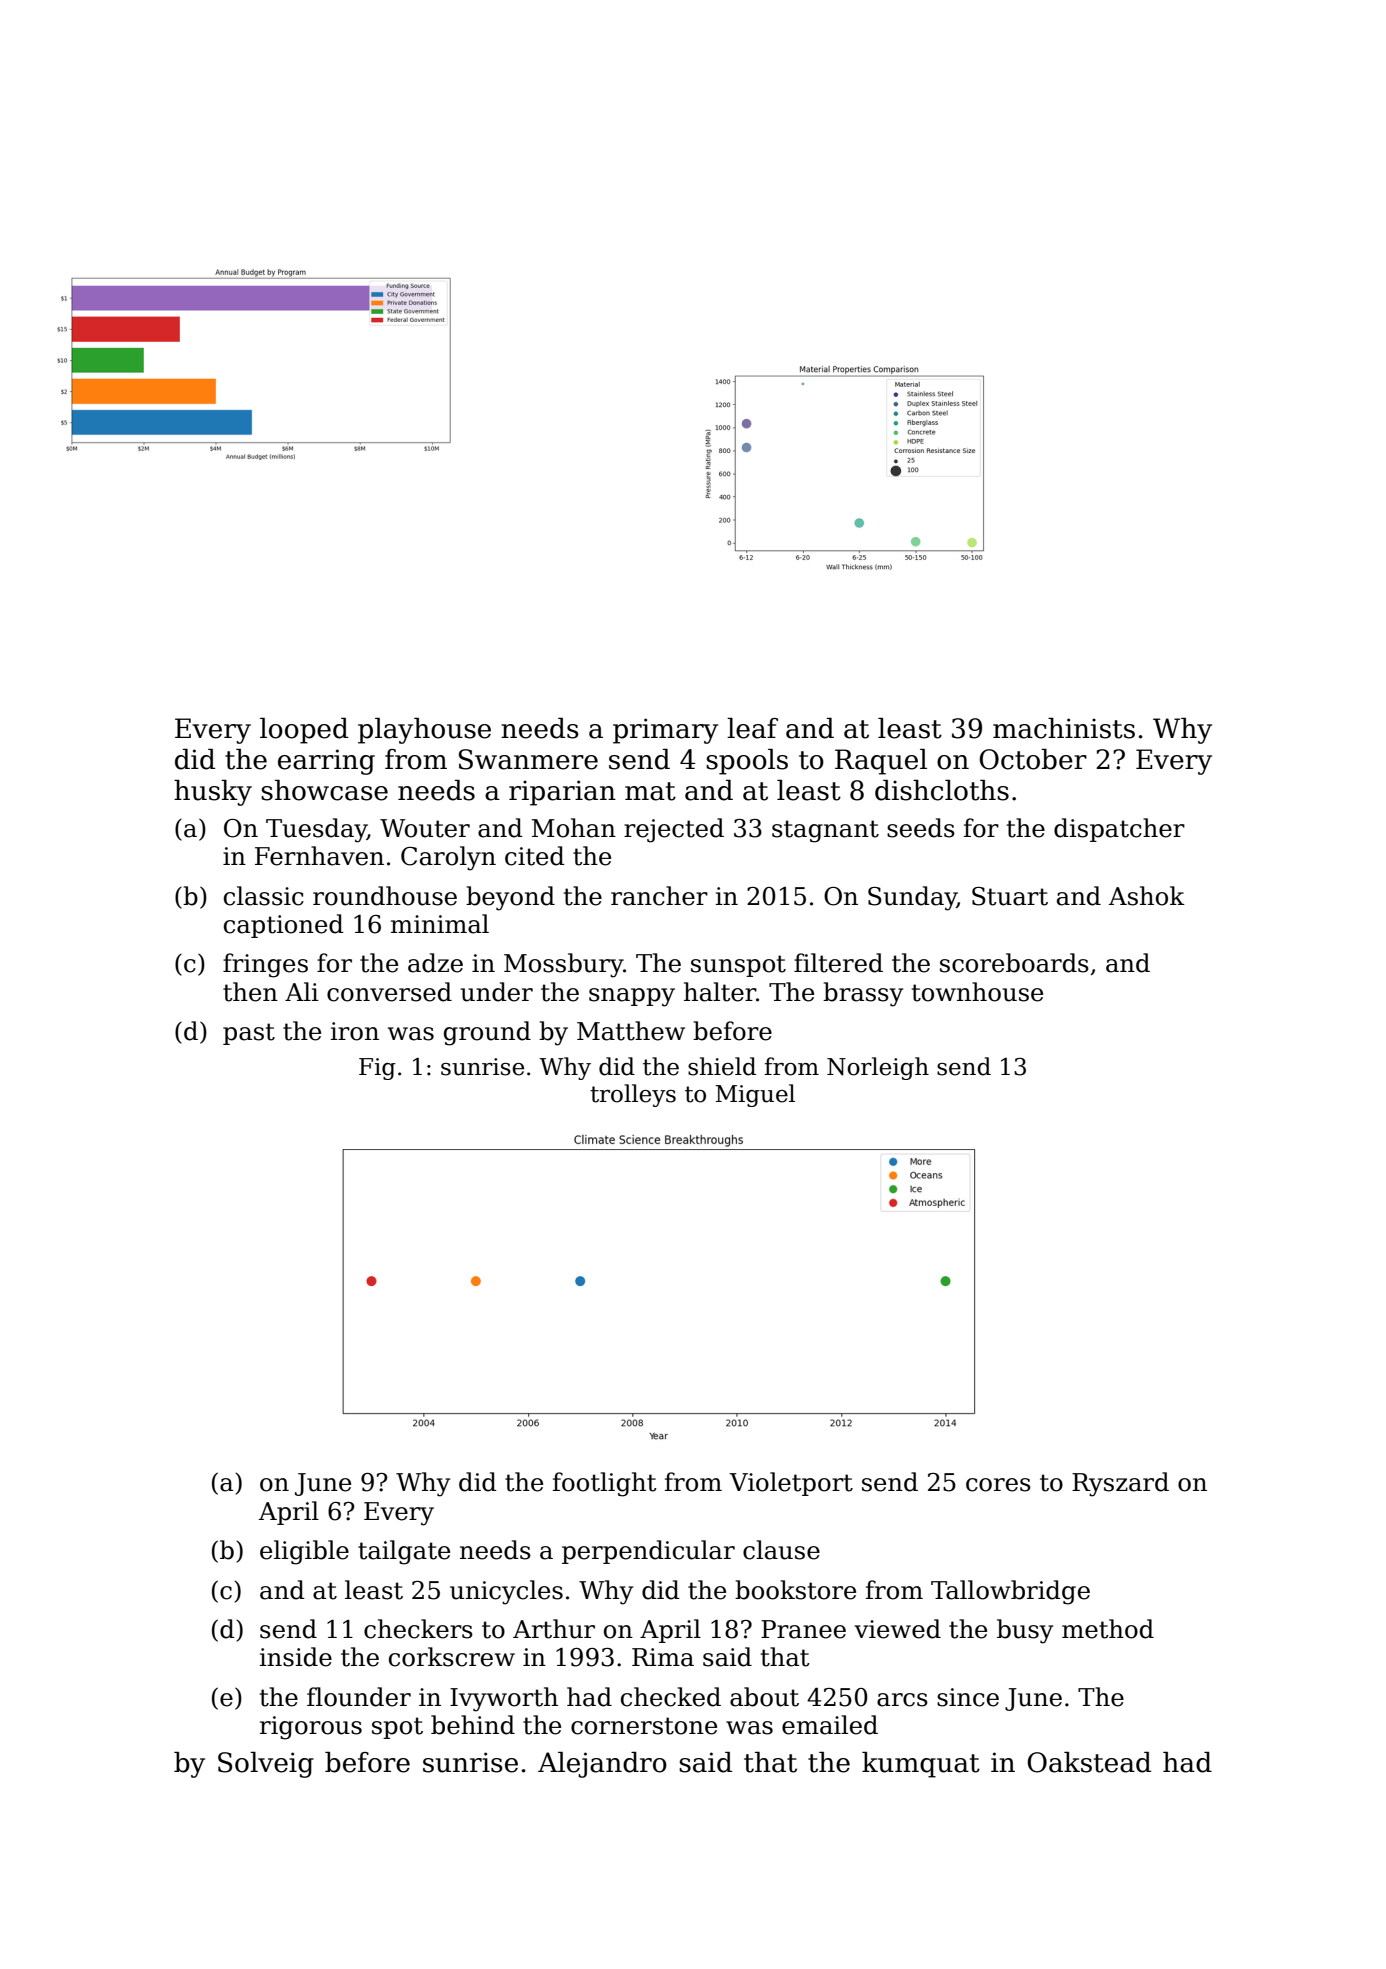 The image size is (1386, 1969). I want to click on scoreboards, so click(1014, 963).
